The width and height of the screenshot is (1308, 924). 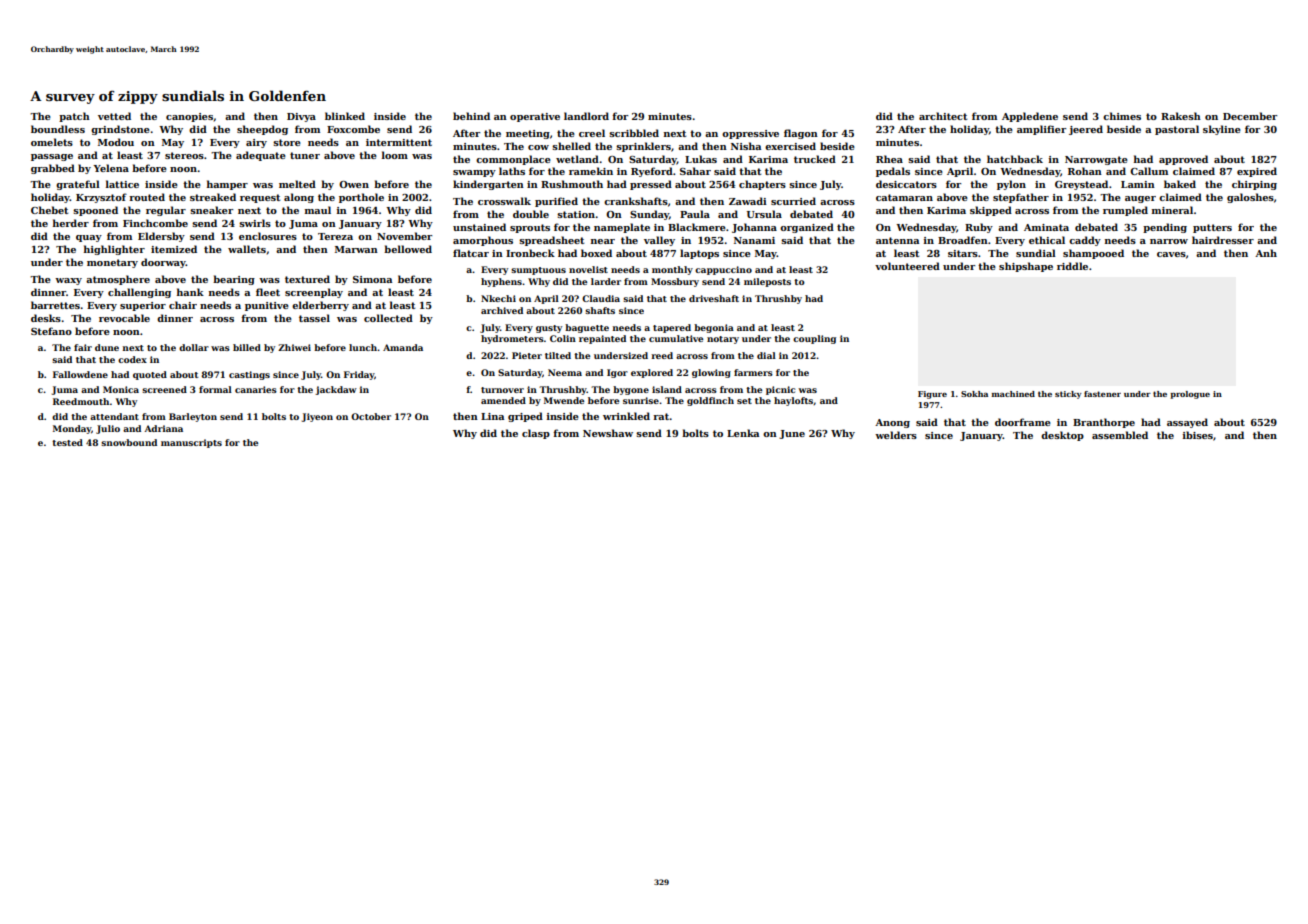 I want to click on double, so click(x=531, y=214).
